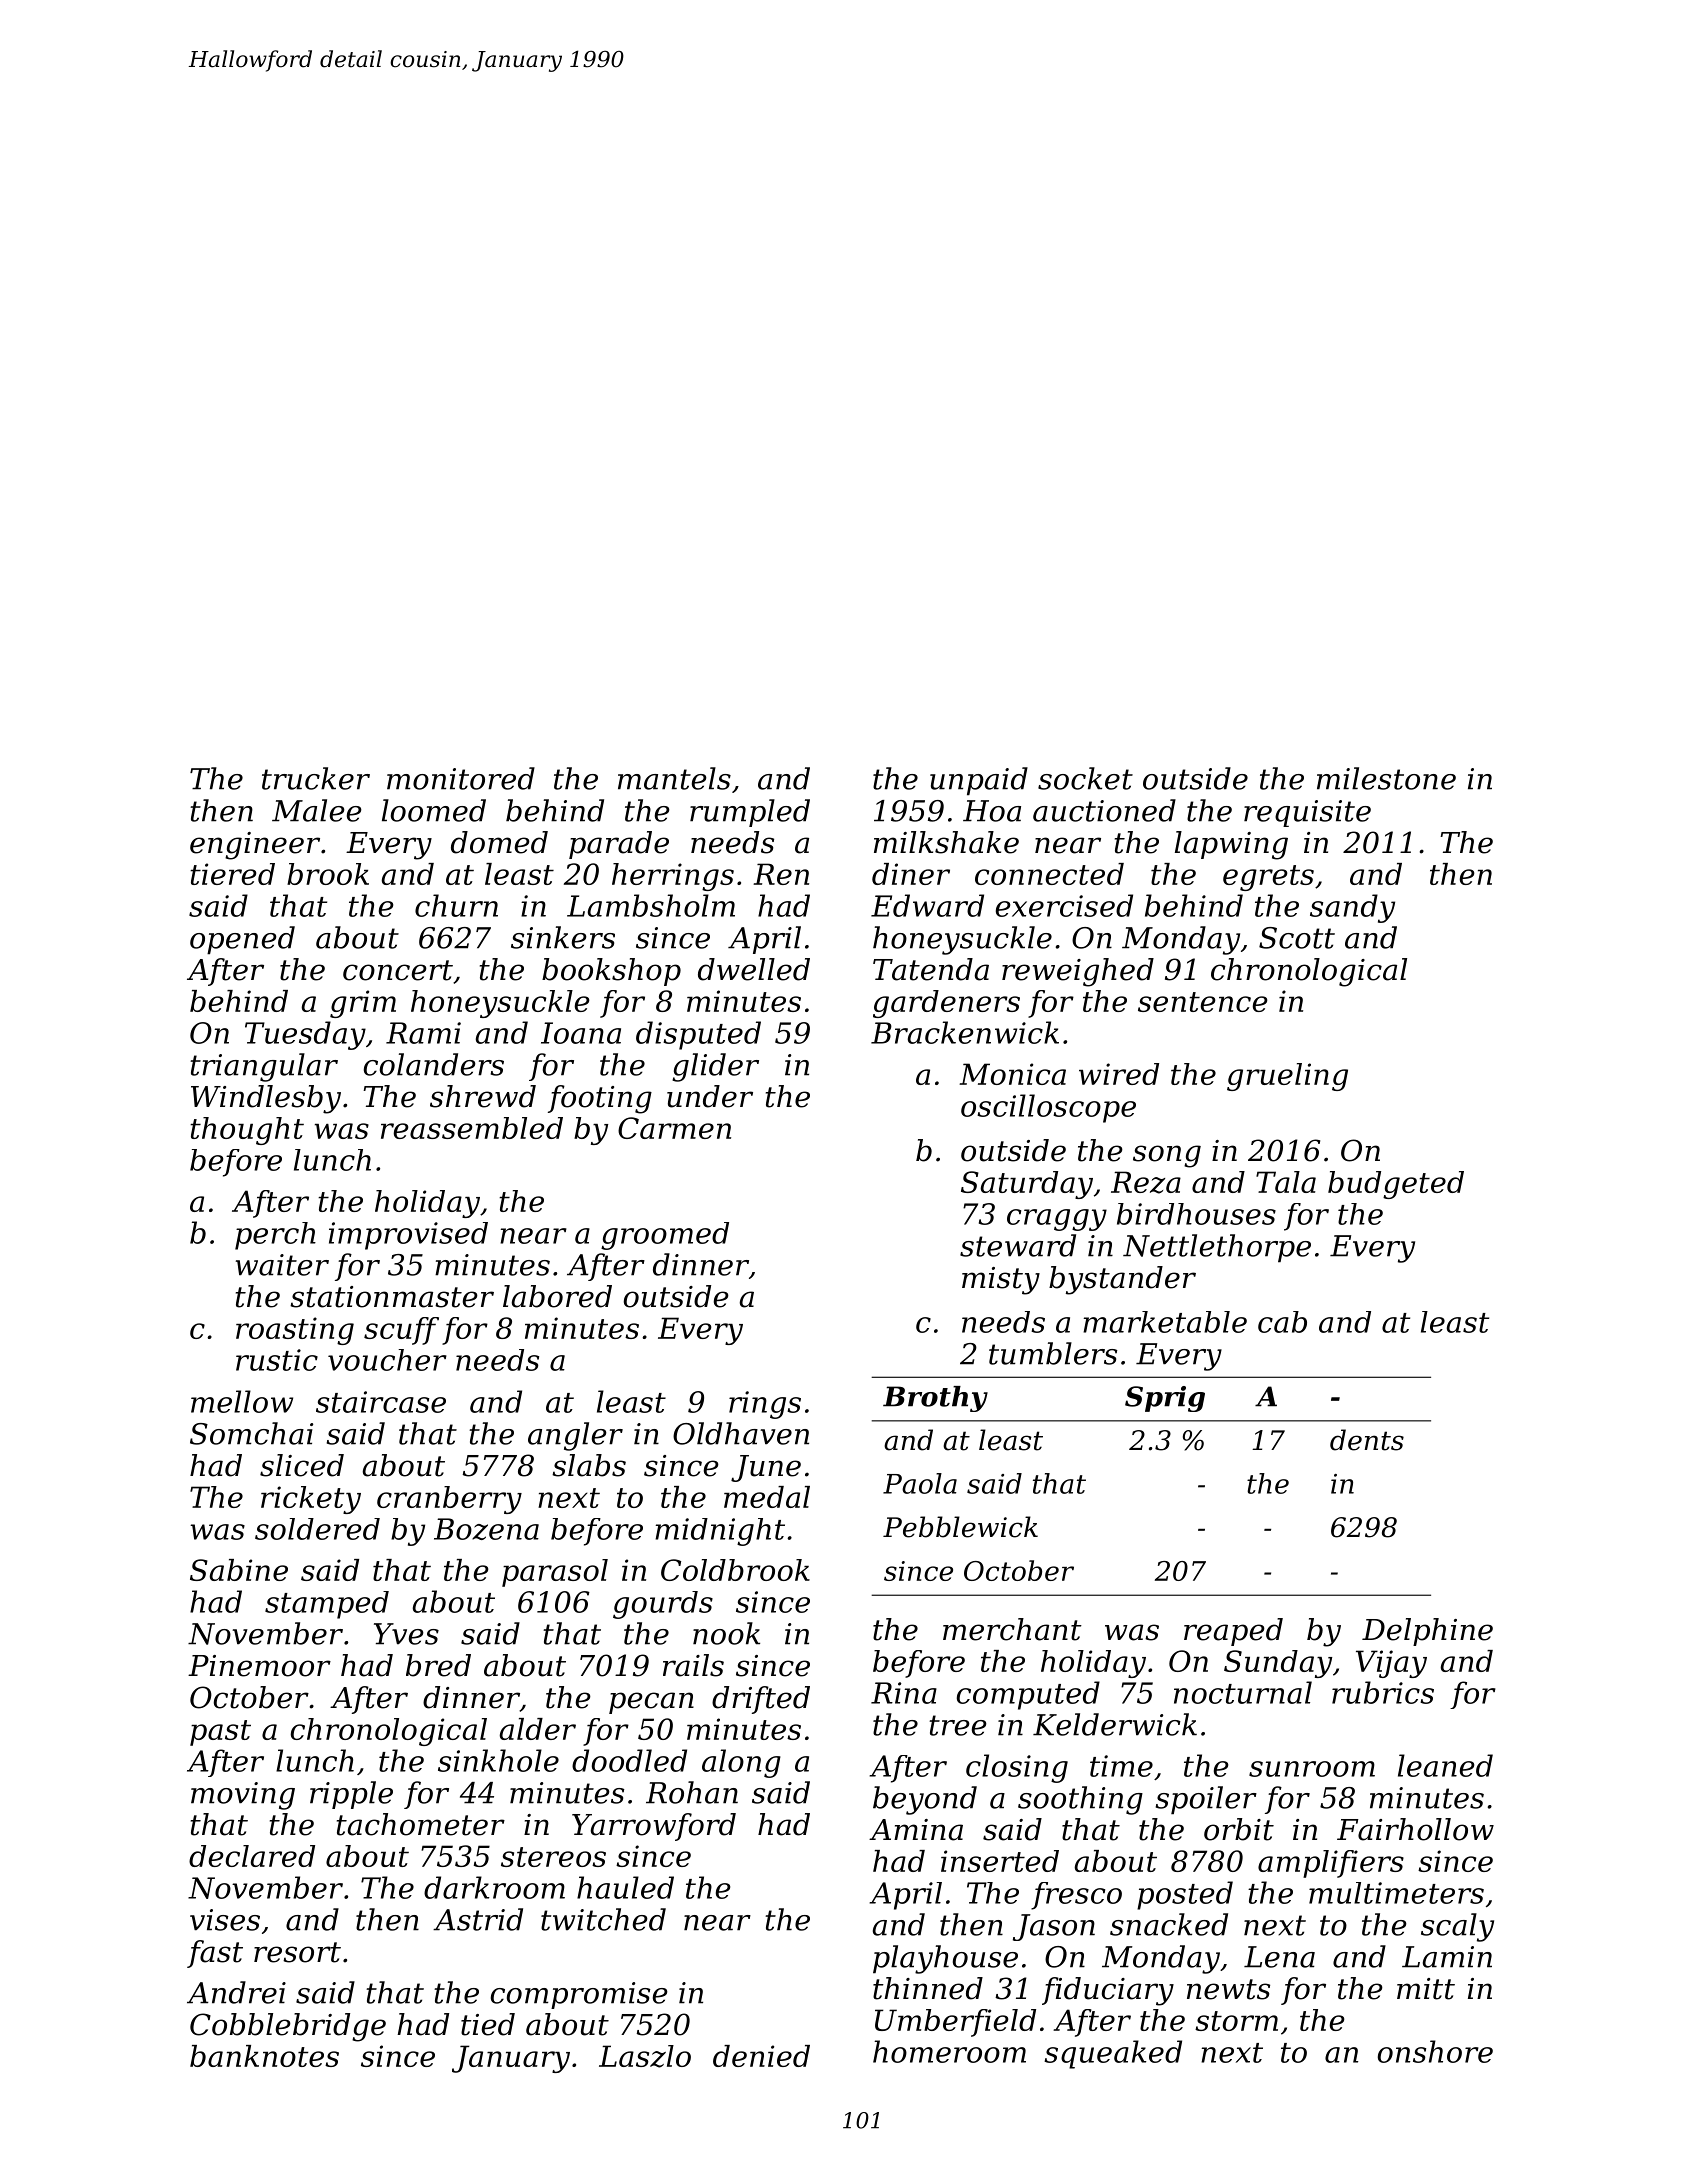 The height and width of the image is (2178, 1683). I want to click on rickety, so click(311, 1500).
